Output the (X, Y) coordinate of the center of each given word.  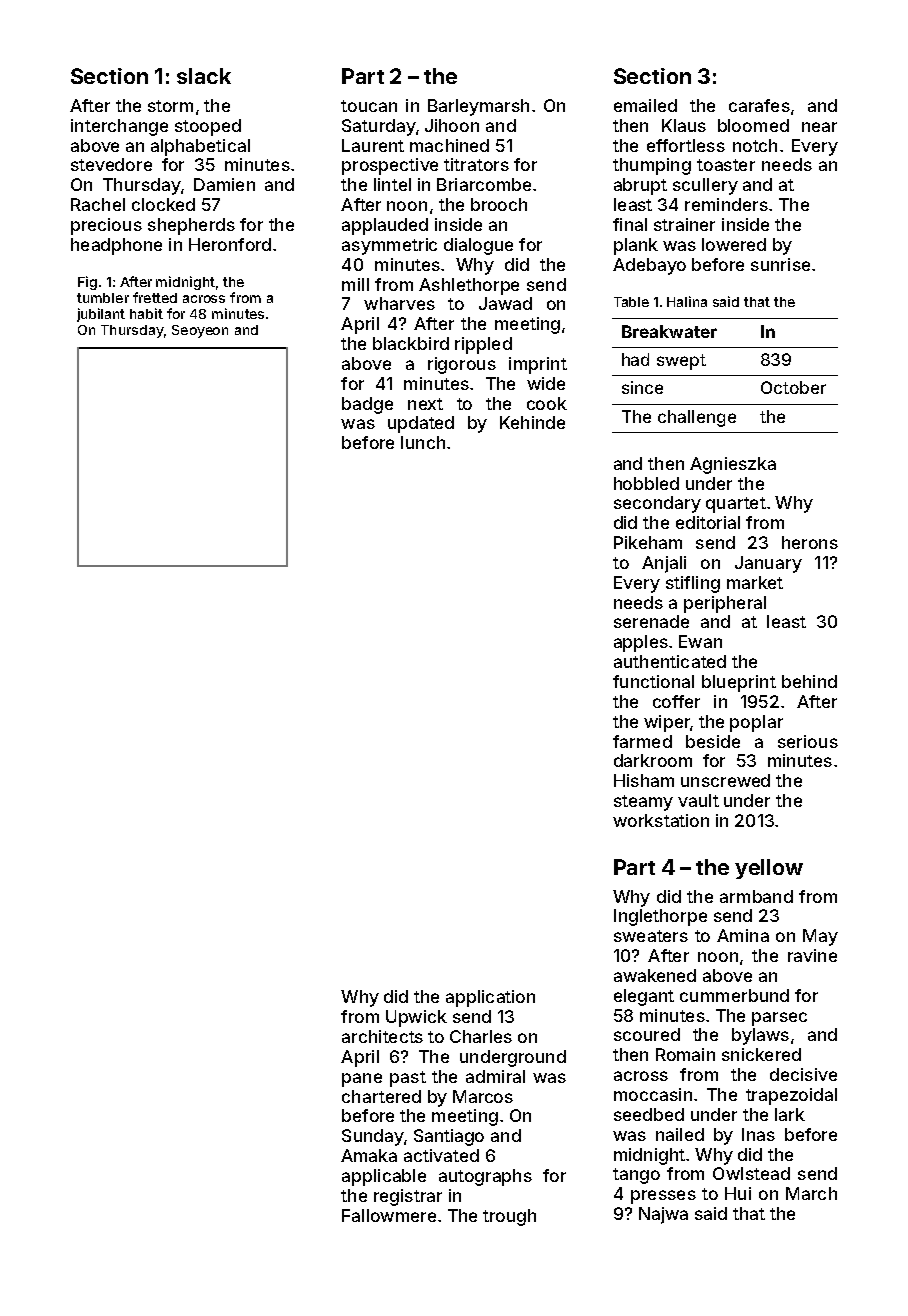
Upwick (416, 1018)
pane (362, 1080)
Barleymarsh (478, 107)
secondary (657, 504)
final (630, 224)
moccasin (653, 1094)
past (408, 1079)
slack (204, 76)
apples (641, 643)
